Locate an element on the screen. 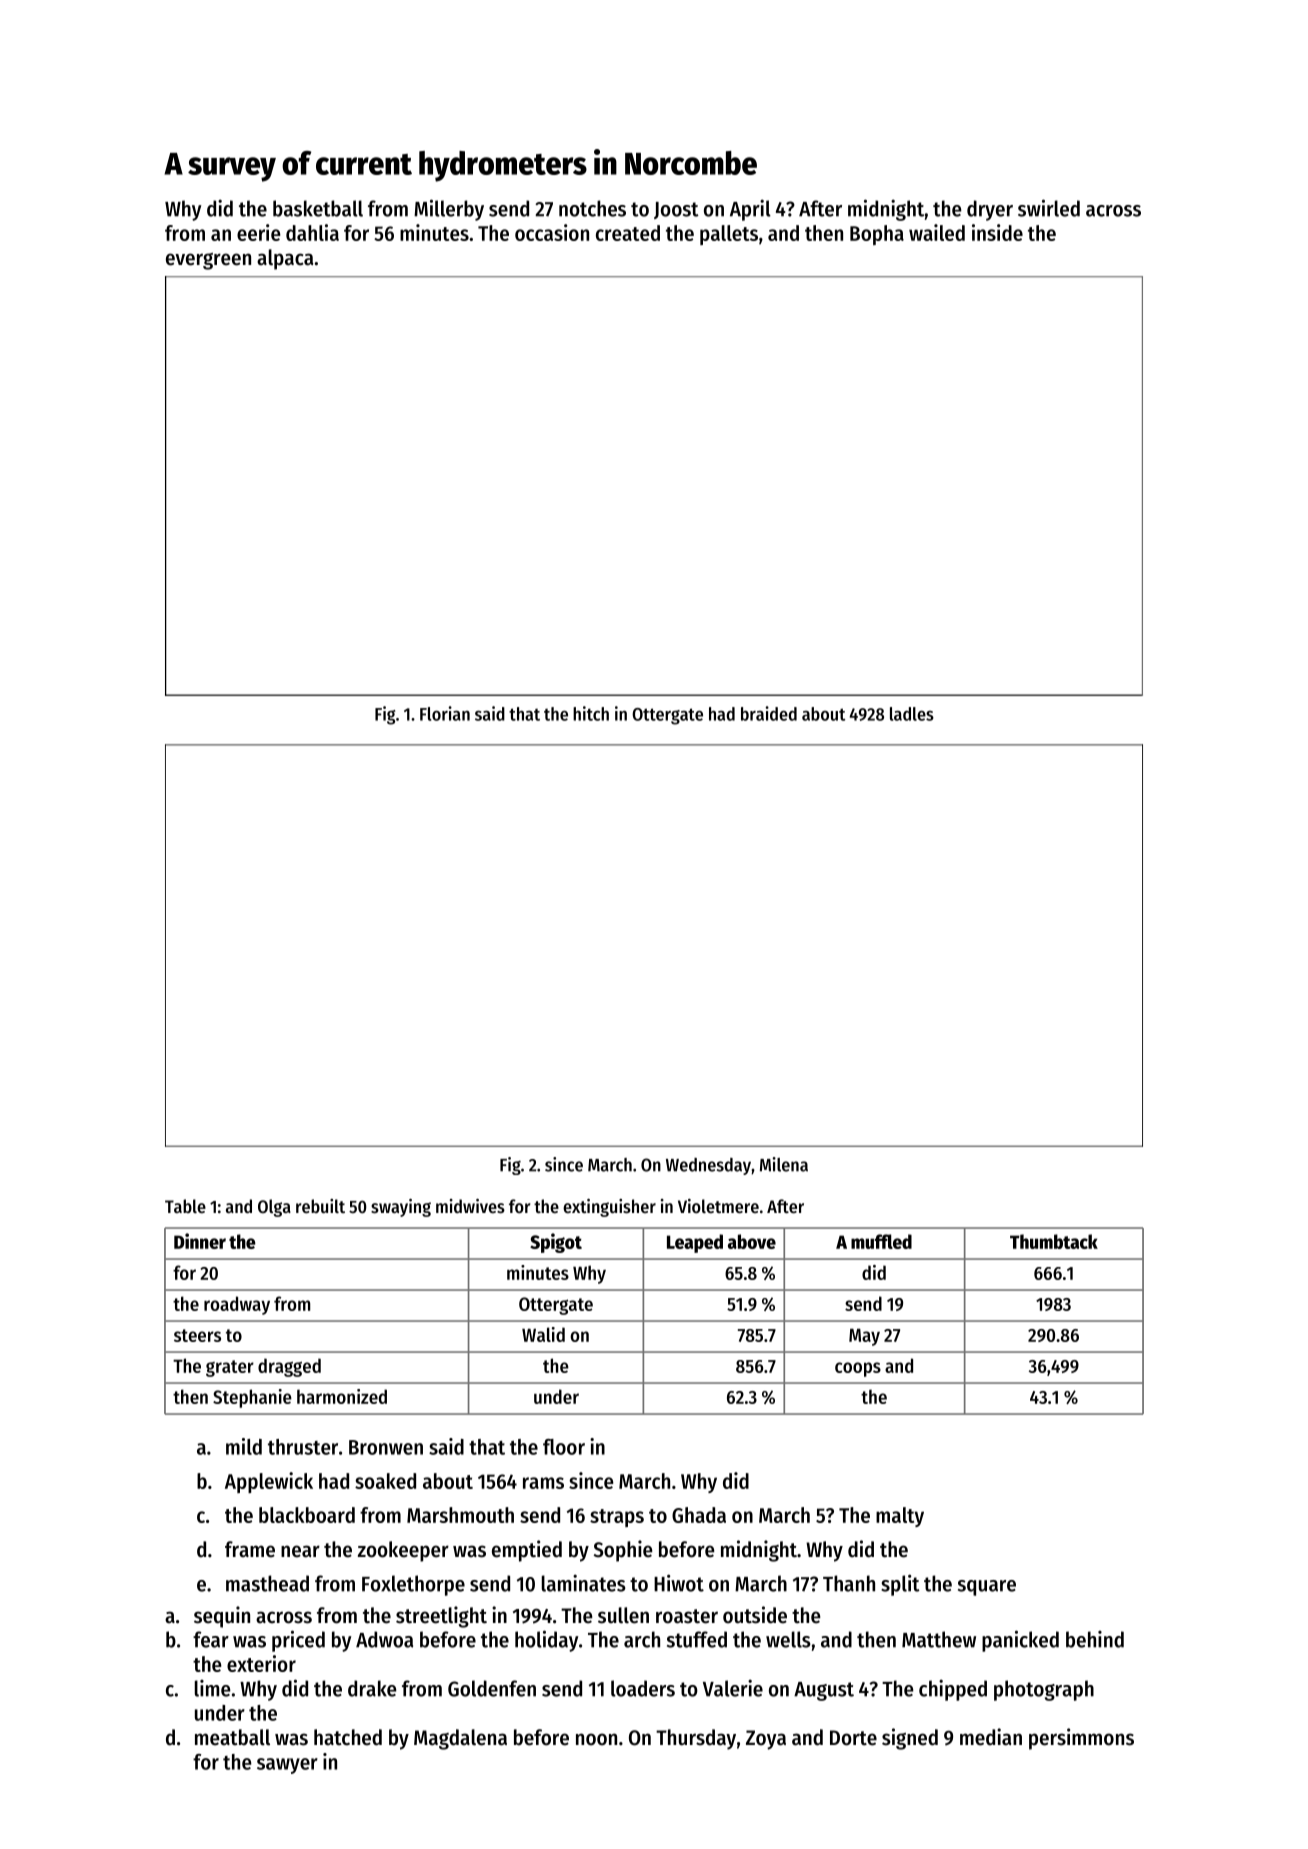 The height and width of the screenshot is (1849, 1308). dahlia is located at coordinates (312, 232).
